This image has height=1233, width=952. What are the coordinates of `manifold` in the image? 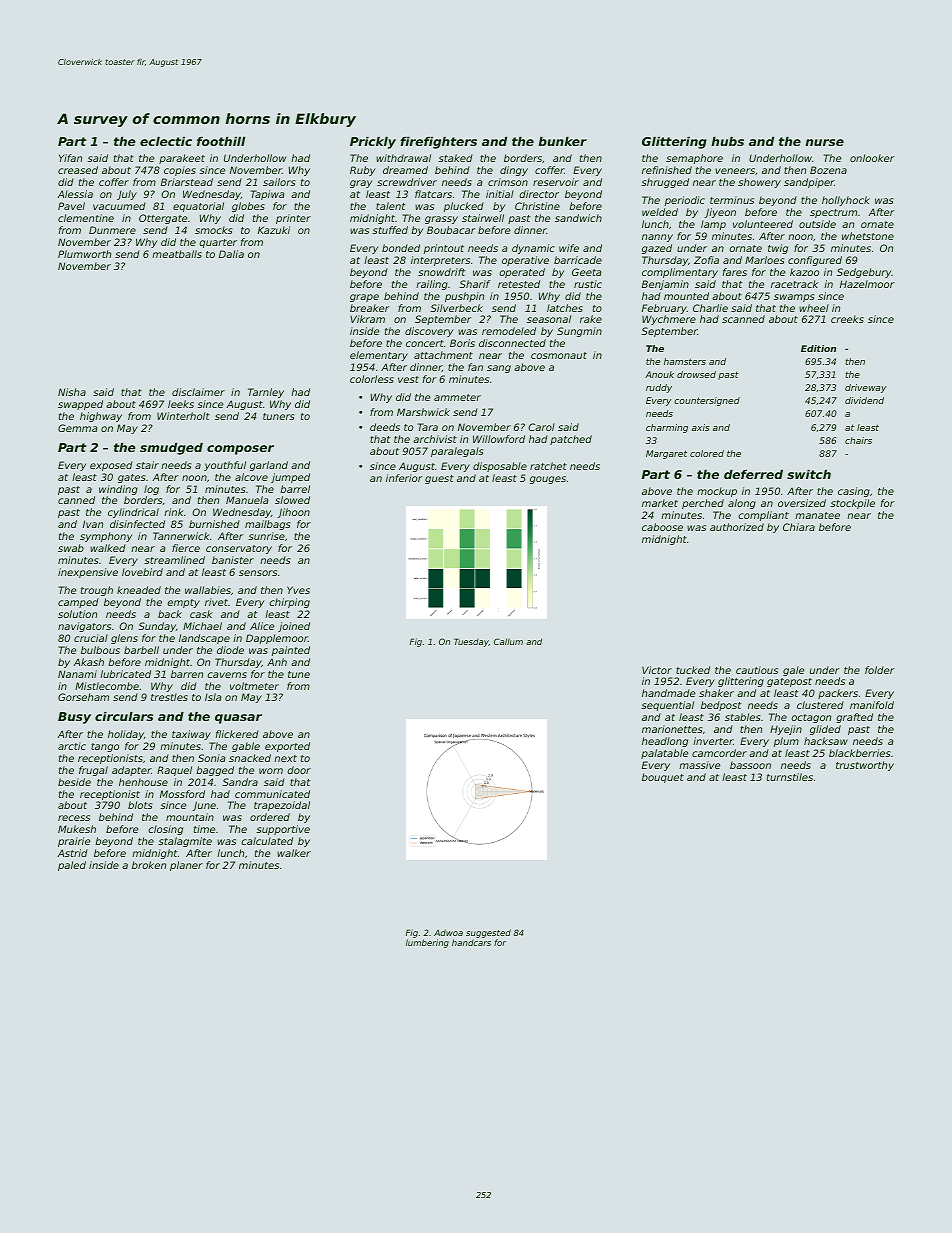 It's located at (872, 705).
